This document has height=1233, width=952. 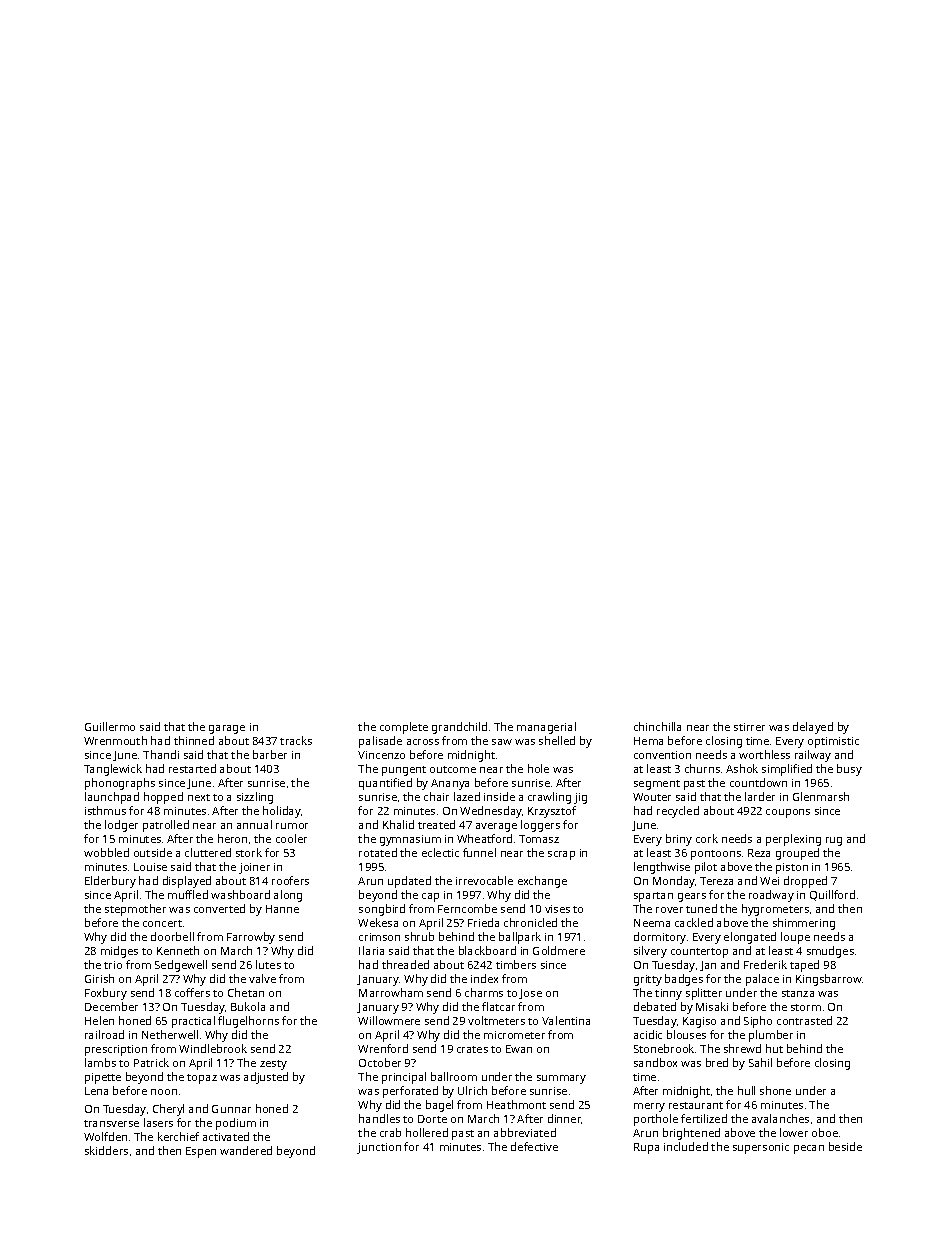 I want to click on Wouter, so click(x=652, y=797).
